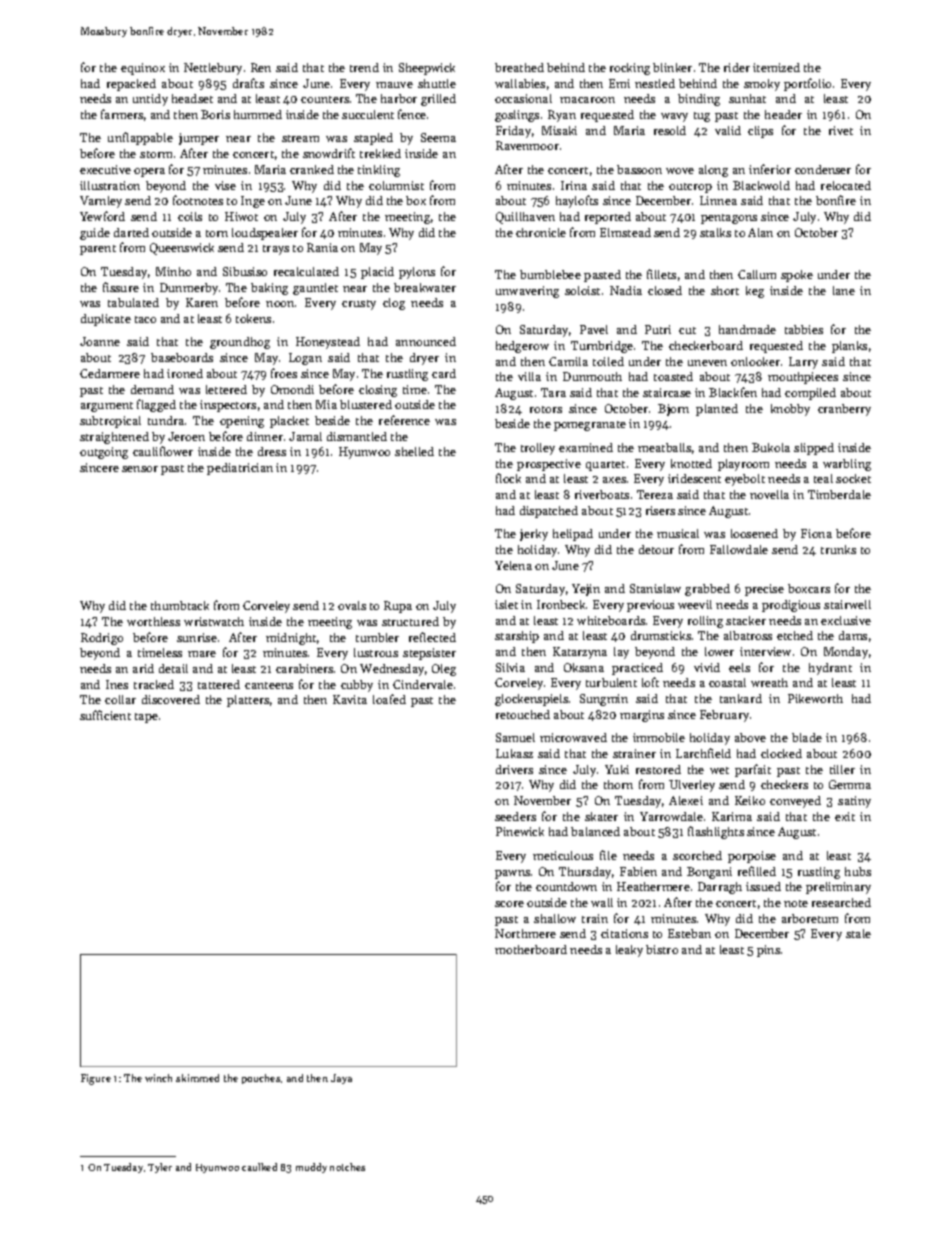 Image resolution: width=952 pixels, height=1233 pixels. Describe the element at coordinates (143, 69) in the screenshot. I see `equinox` at that location.
